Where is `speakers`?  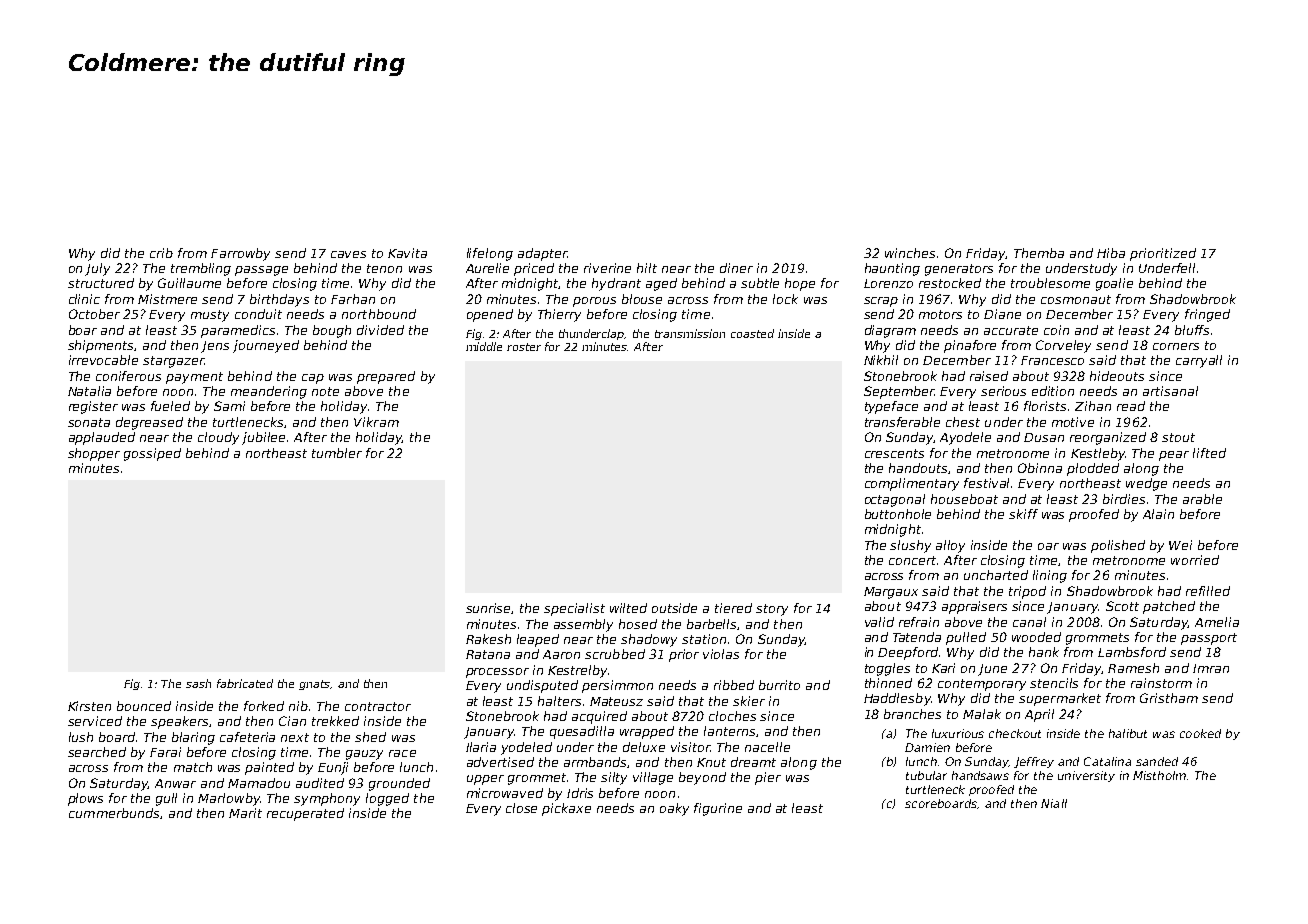
speakers is located at coordinates (179, 722).
